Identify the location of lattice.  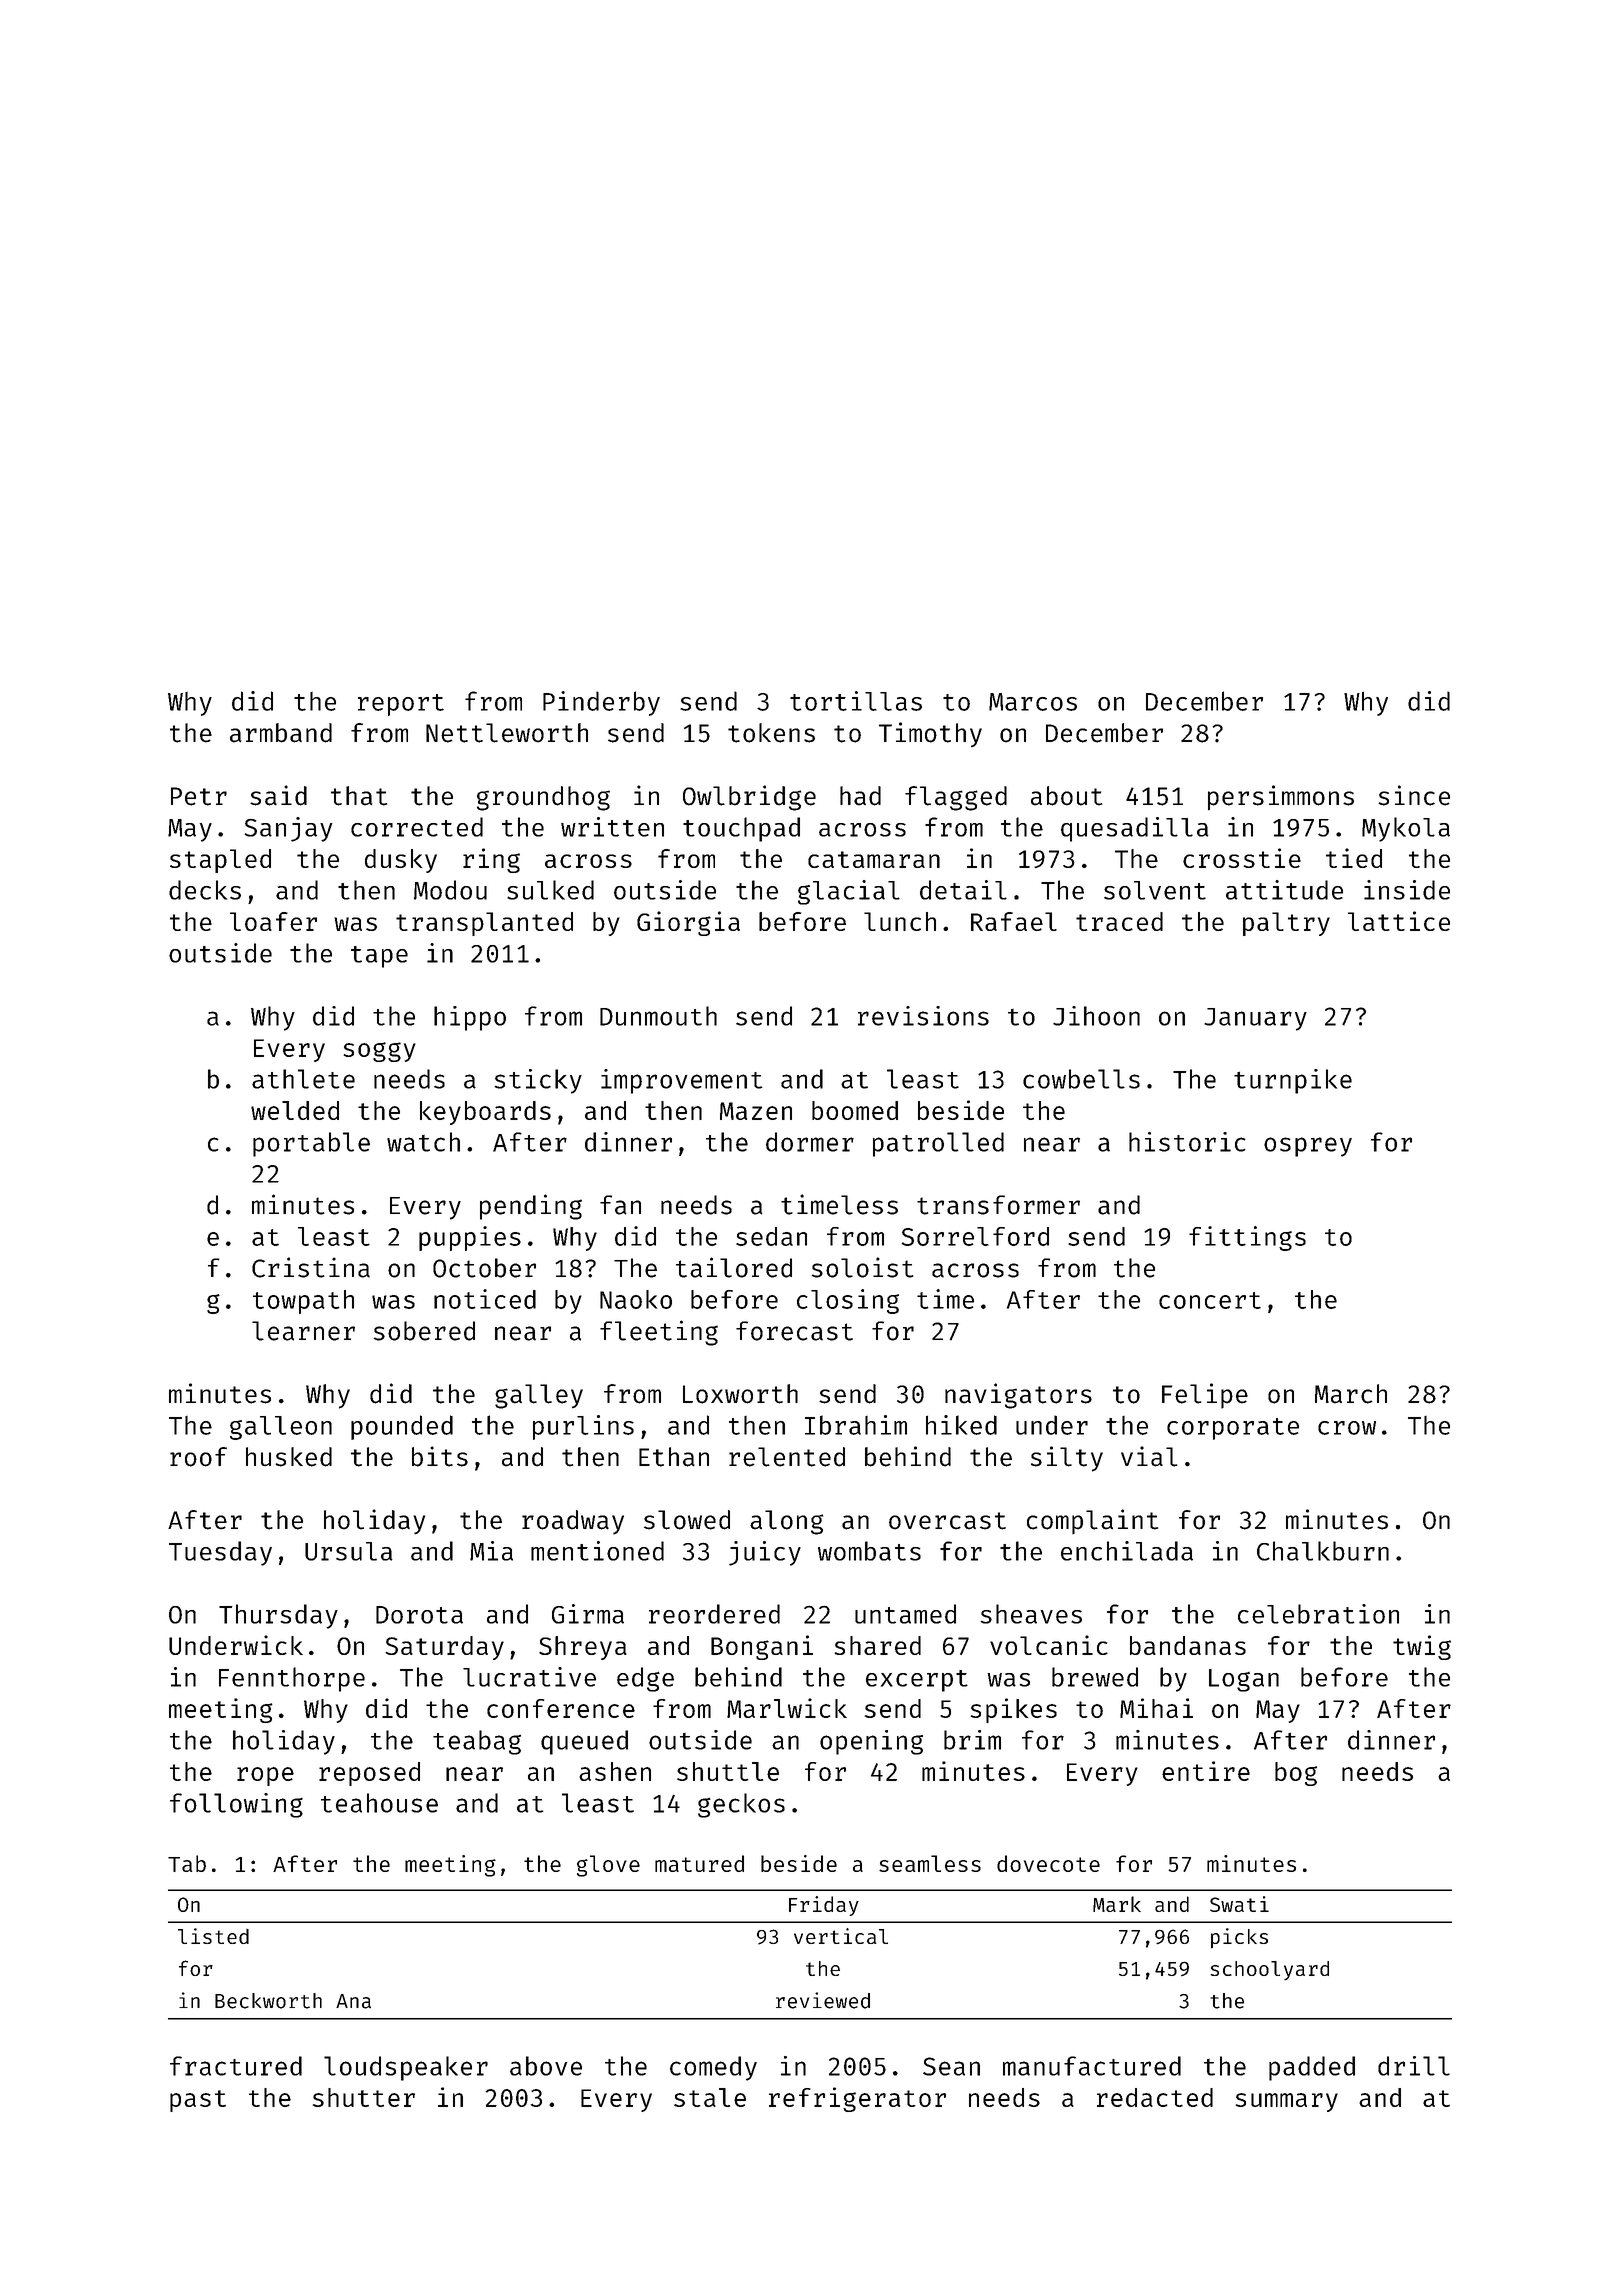
(1399, 921).
